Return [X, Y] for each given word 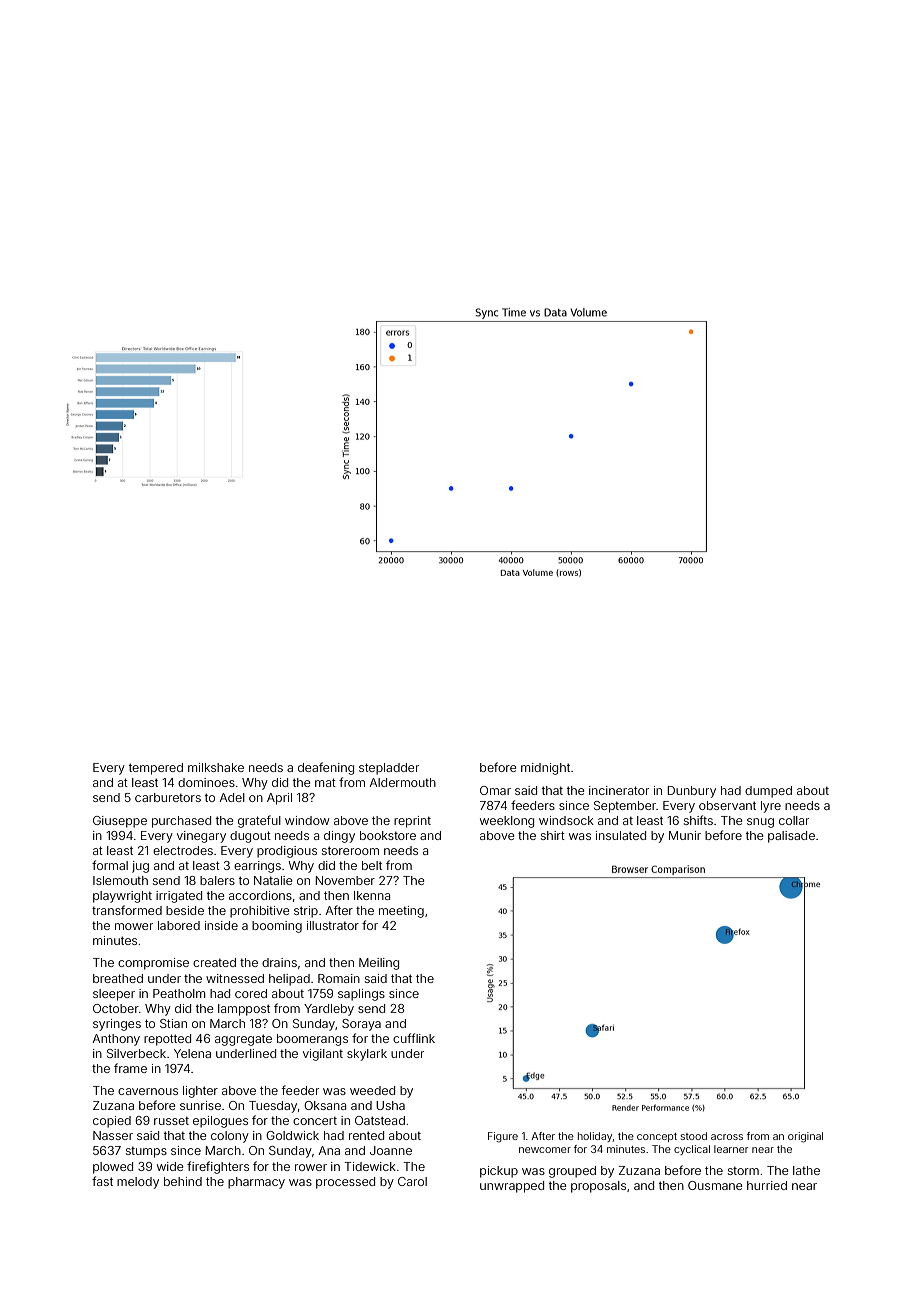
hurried [767, 1185]
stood [694, 1136]
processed [345, 1183]
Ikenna [372, 895]
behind [183, 1181]
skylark [367, 1055]
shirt [553, 835]
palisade [791, 837]
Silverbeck [136, 1053]
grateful [259, 821]
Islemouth [120, 880]
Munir [685, 835]
